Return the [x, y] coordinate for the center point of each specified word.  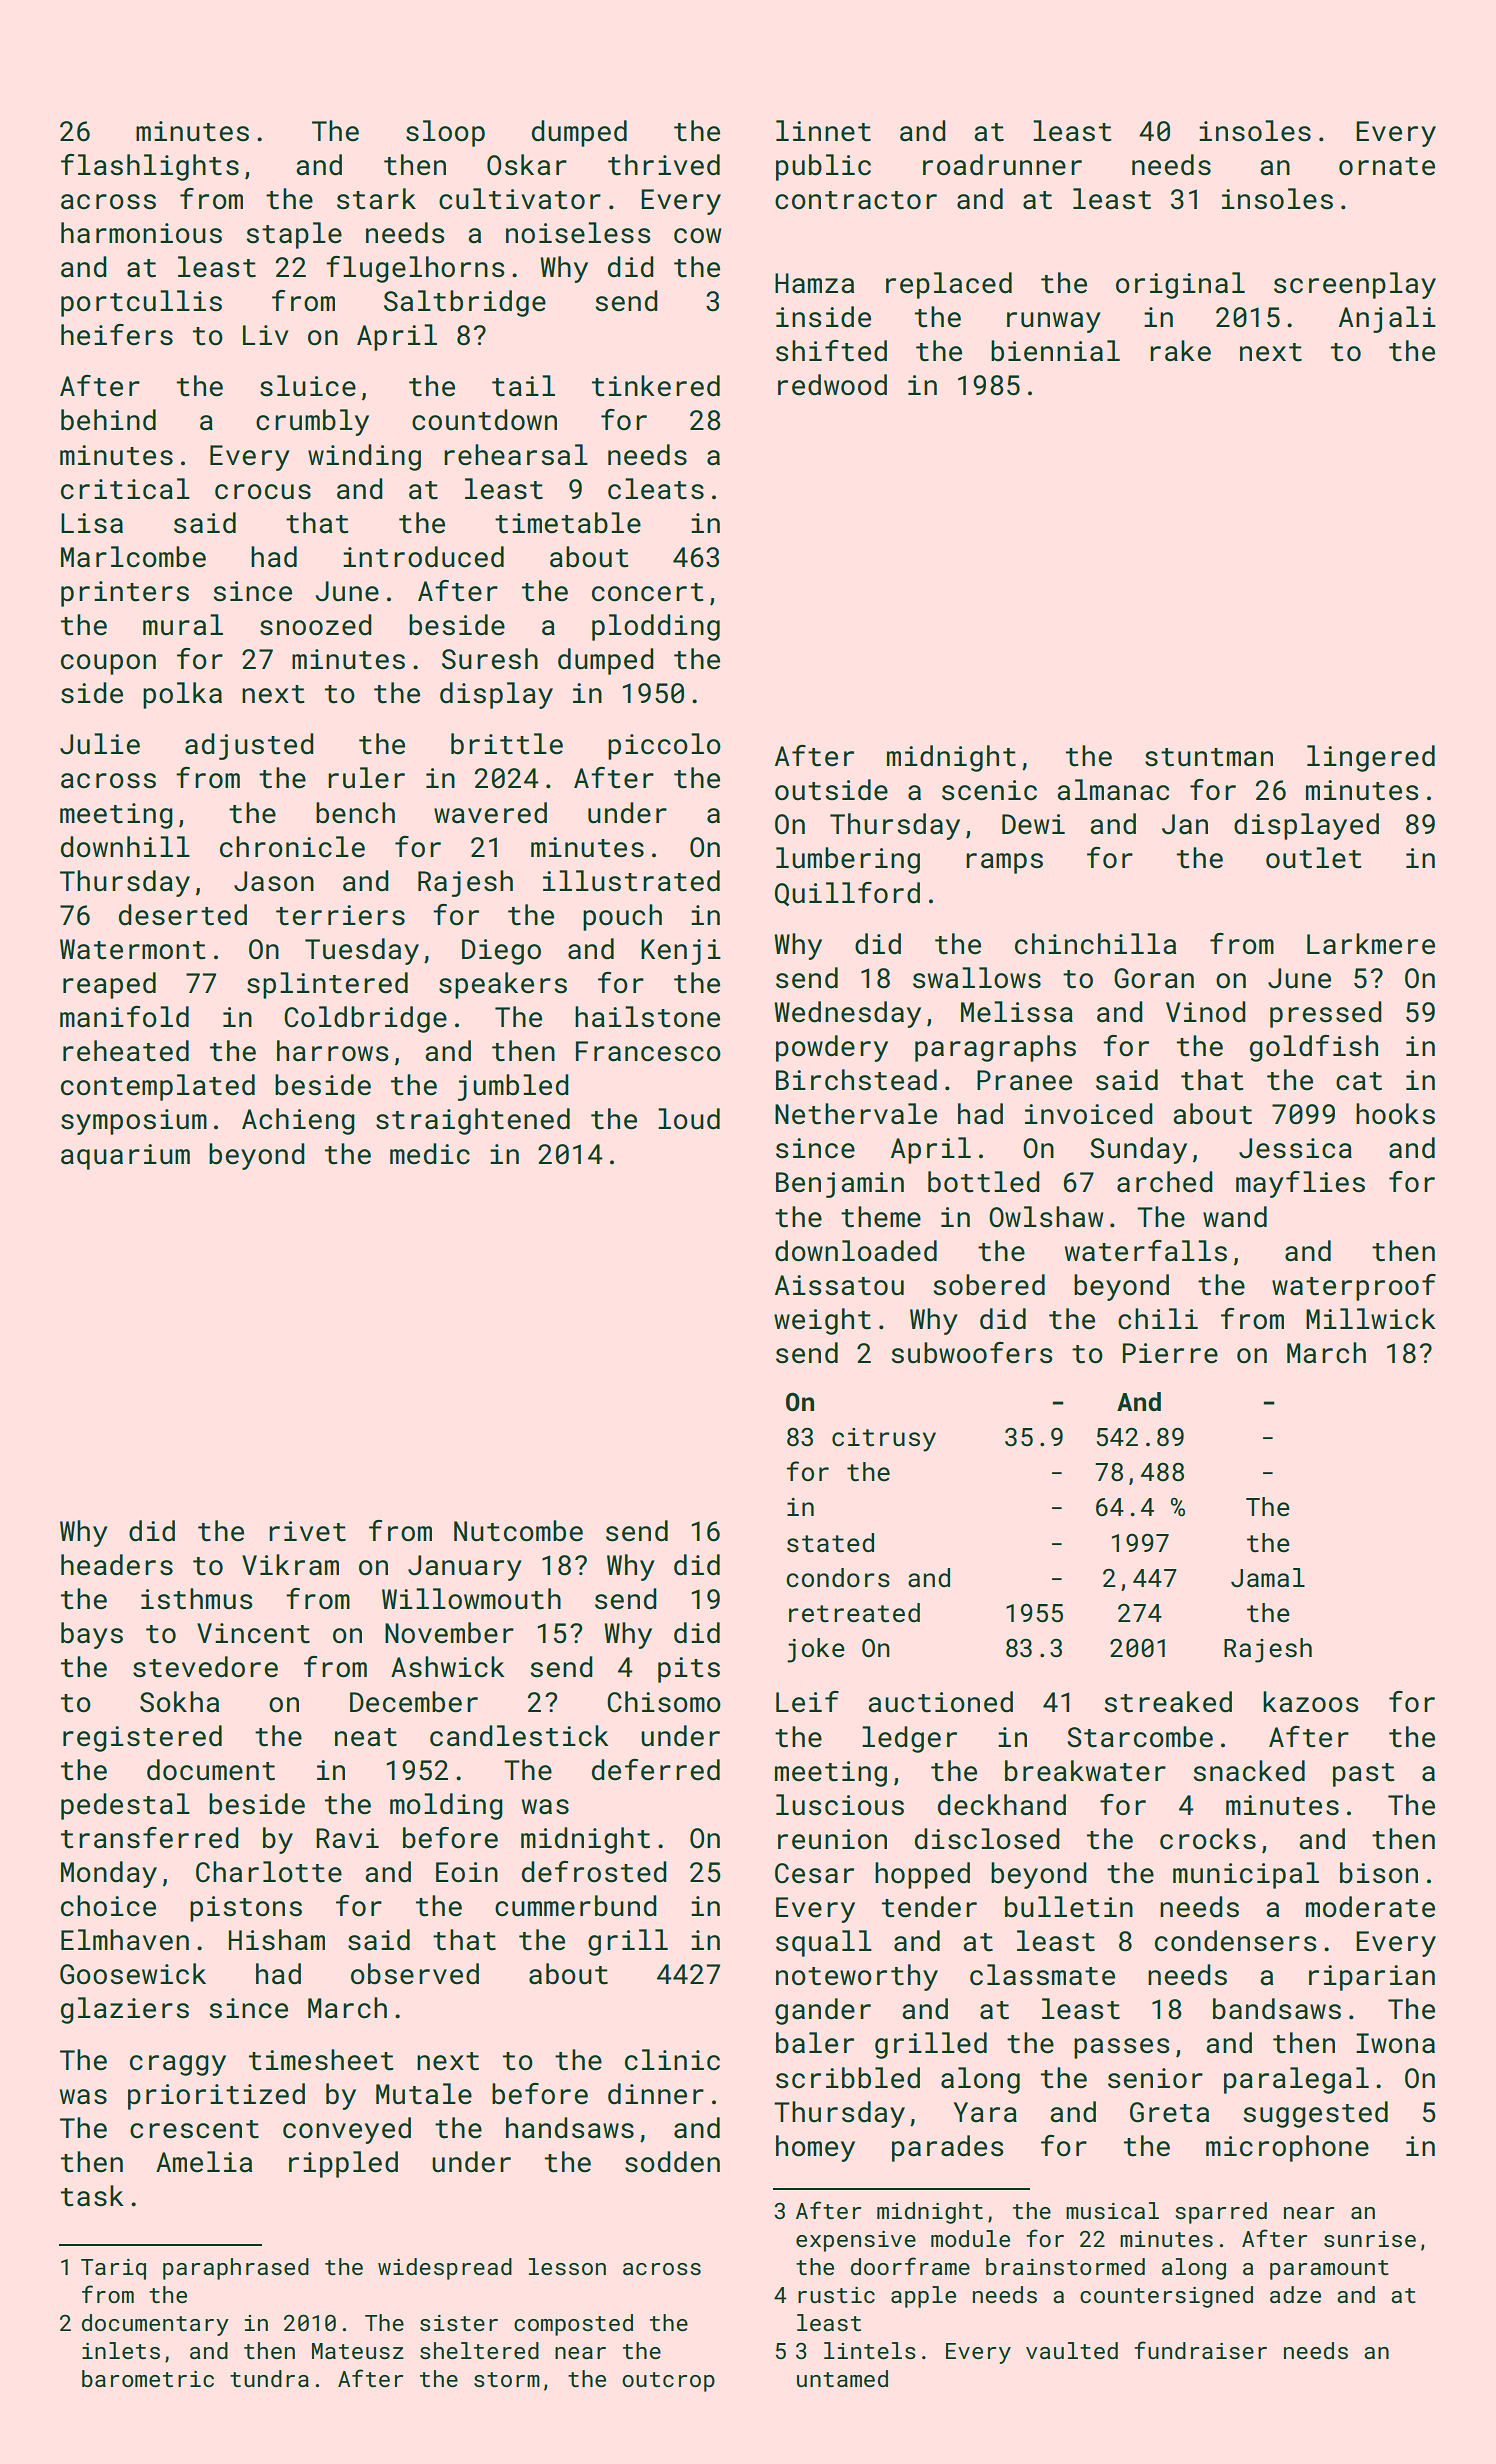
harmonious [141, 233]
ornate [1387, 166]
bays [92, 1635]
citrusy [884, 1440]
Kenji [681, 952]
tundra [269, 2378]
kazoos [1311, 1702]
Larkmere [1371, 944]
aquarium [125, 1157]
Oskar [527, 165]
